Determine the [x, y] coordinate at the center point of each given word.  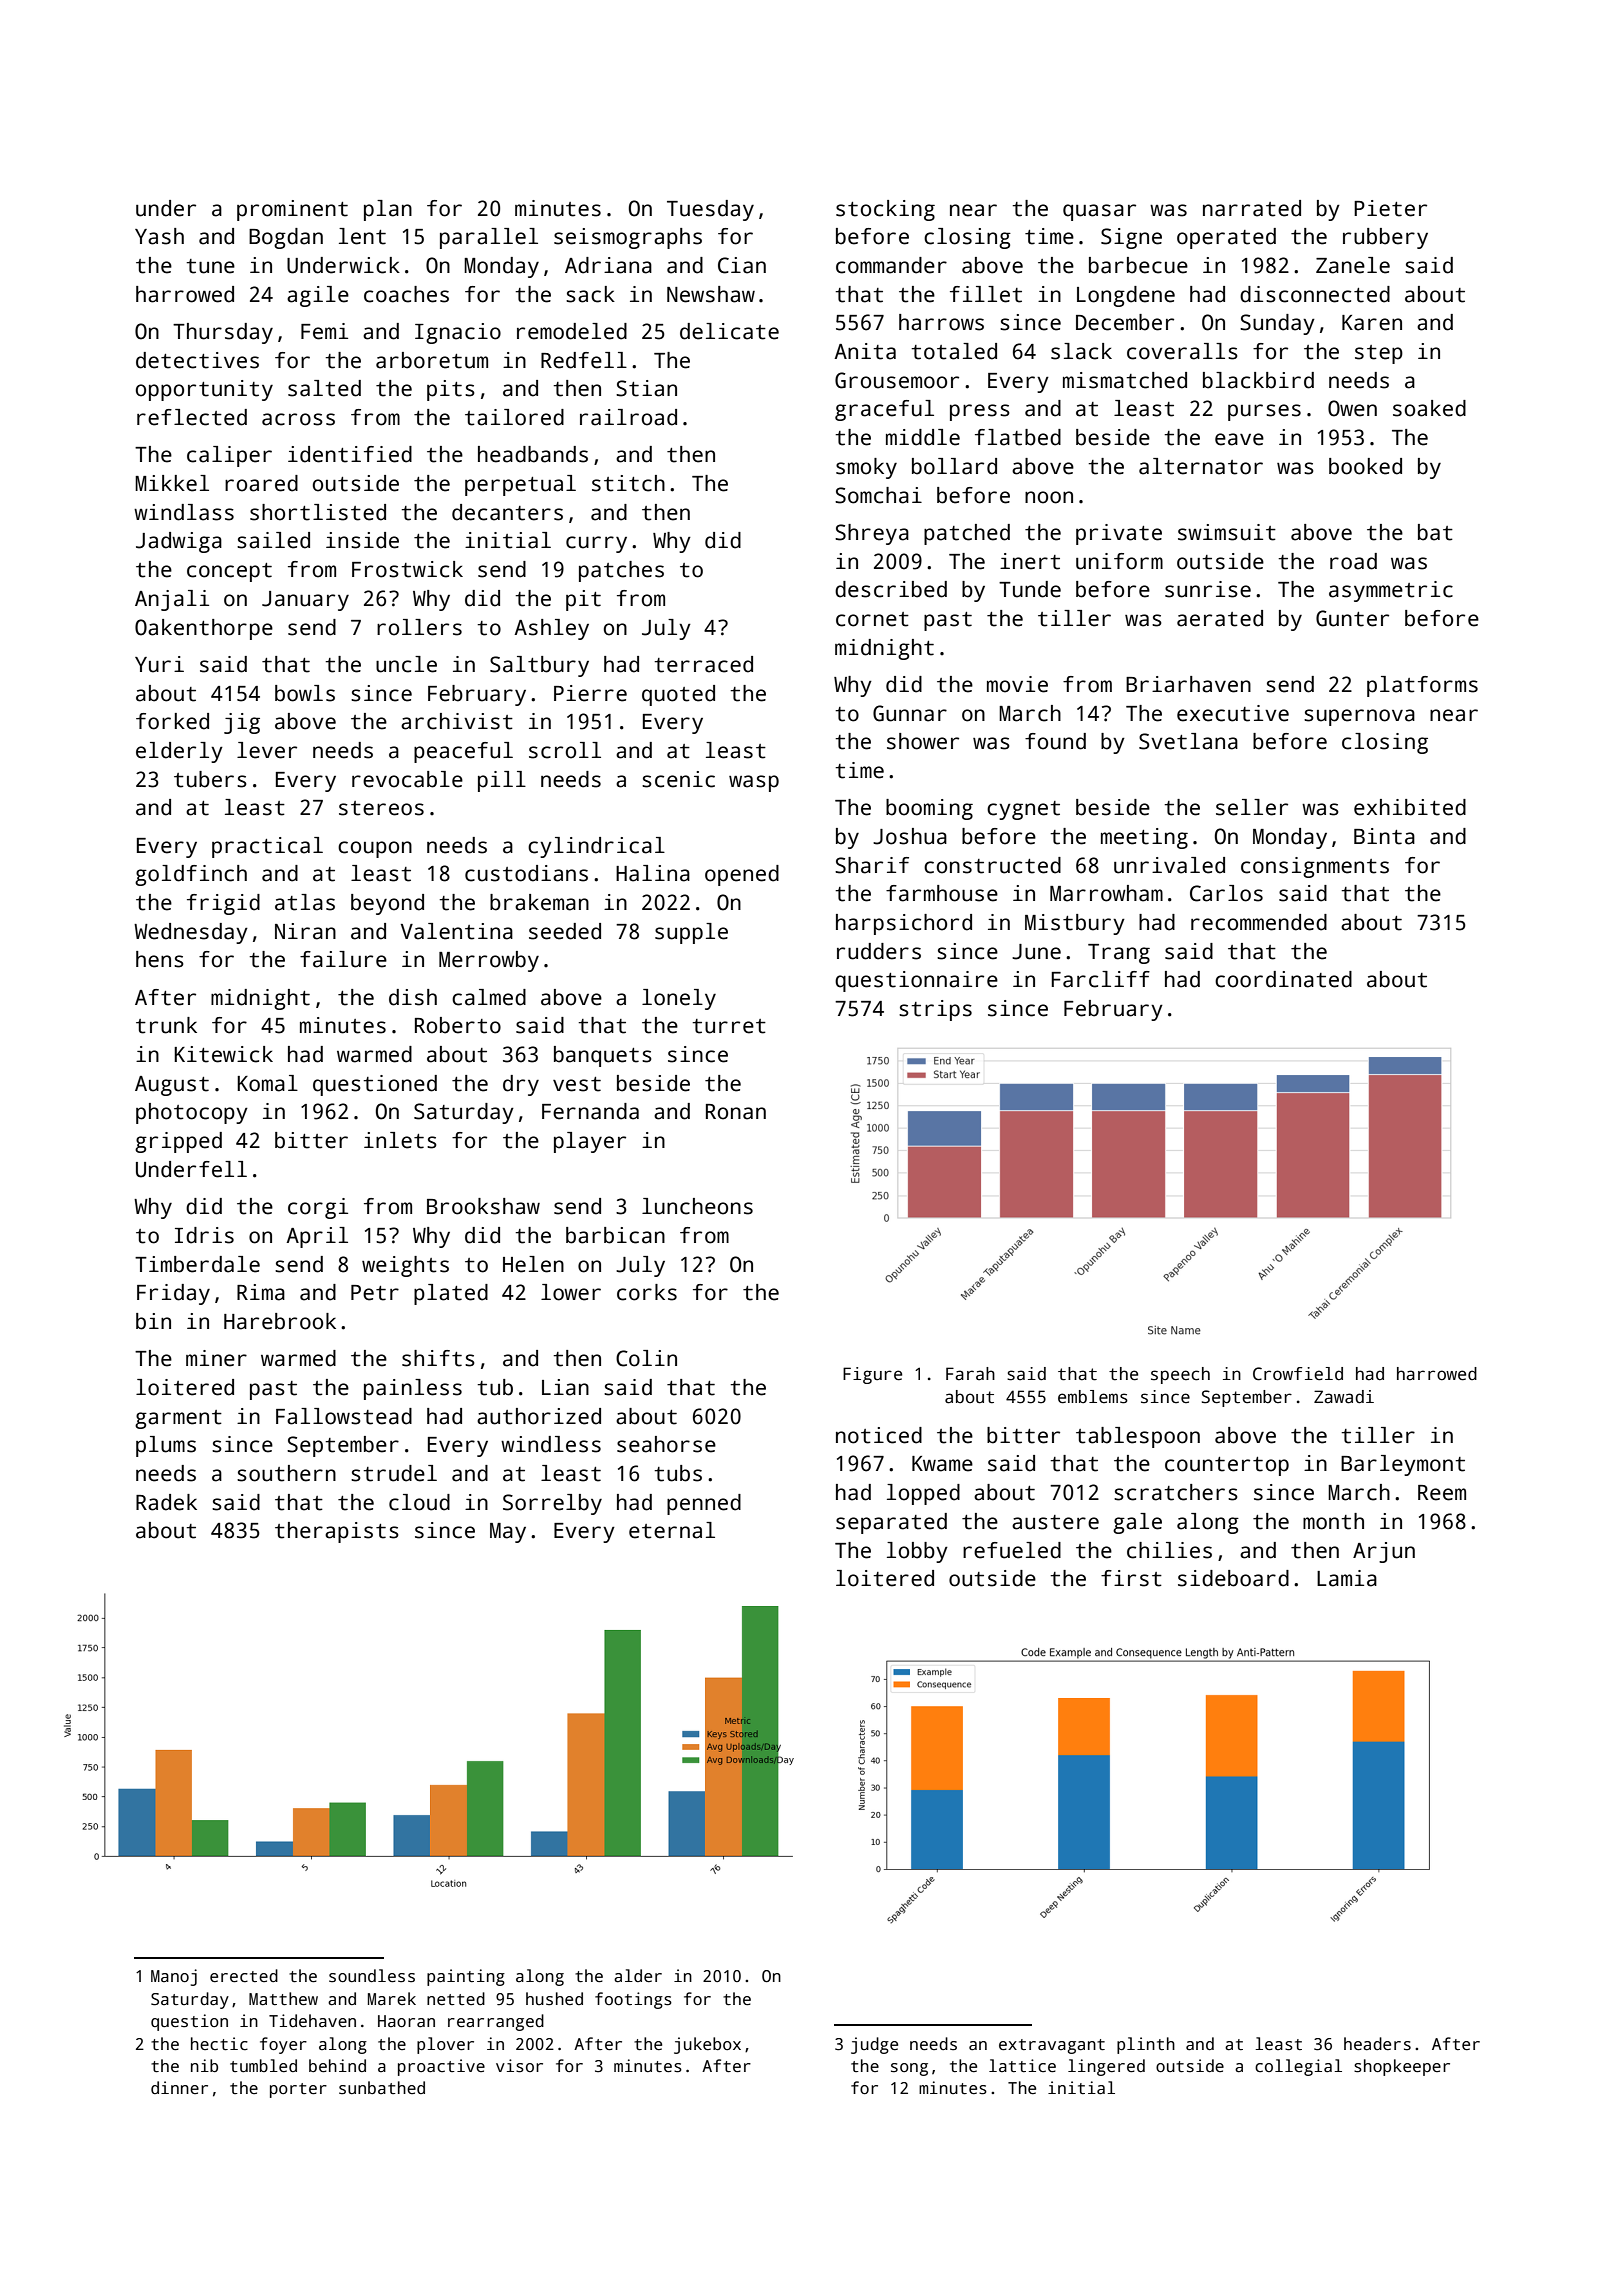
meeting [1144, 838]
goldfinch [191, 875]
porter [298, 2090]
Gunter [1352, 618]
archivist [457, 721]
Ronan [736, 1112]
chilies [1169, 1550]
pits [451, 390]
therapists [337, 1532]
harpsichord [904, 924]
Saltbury [539, 666]
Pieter [1390, 208]
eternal [672, 1530]
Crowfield [1298, 1374]
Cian [742, 265]
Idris [204, 1235]
